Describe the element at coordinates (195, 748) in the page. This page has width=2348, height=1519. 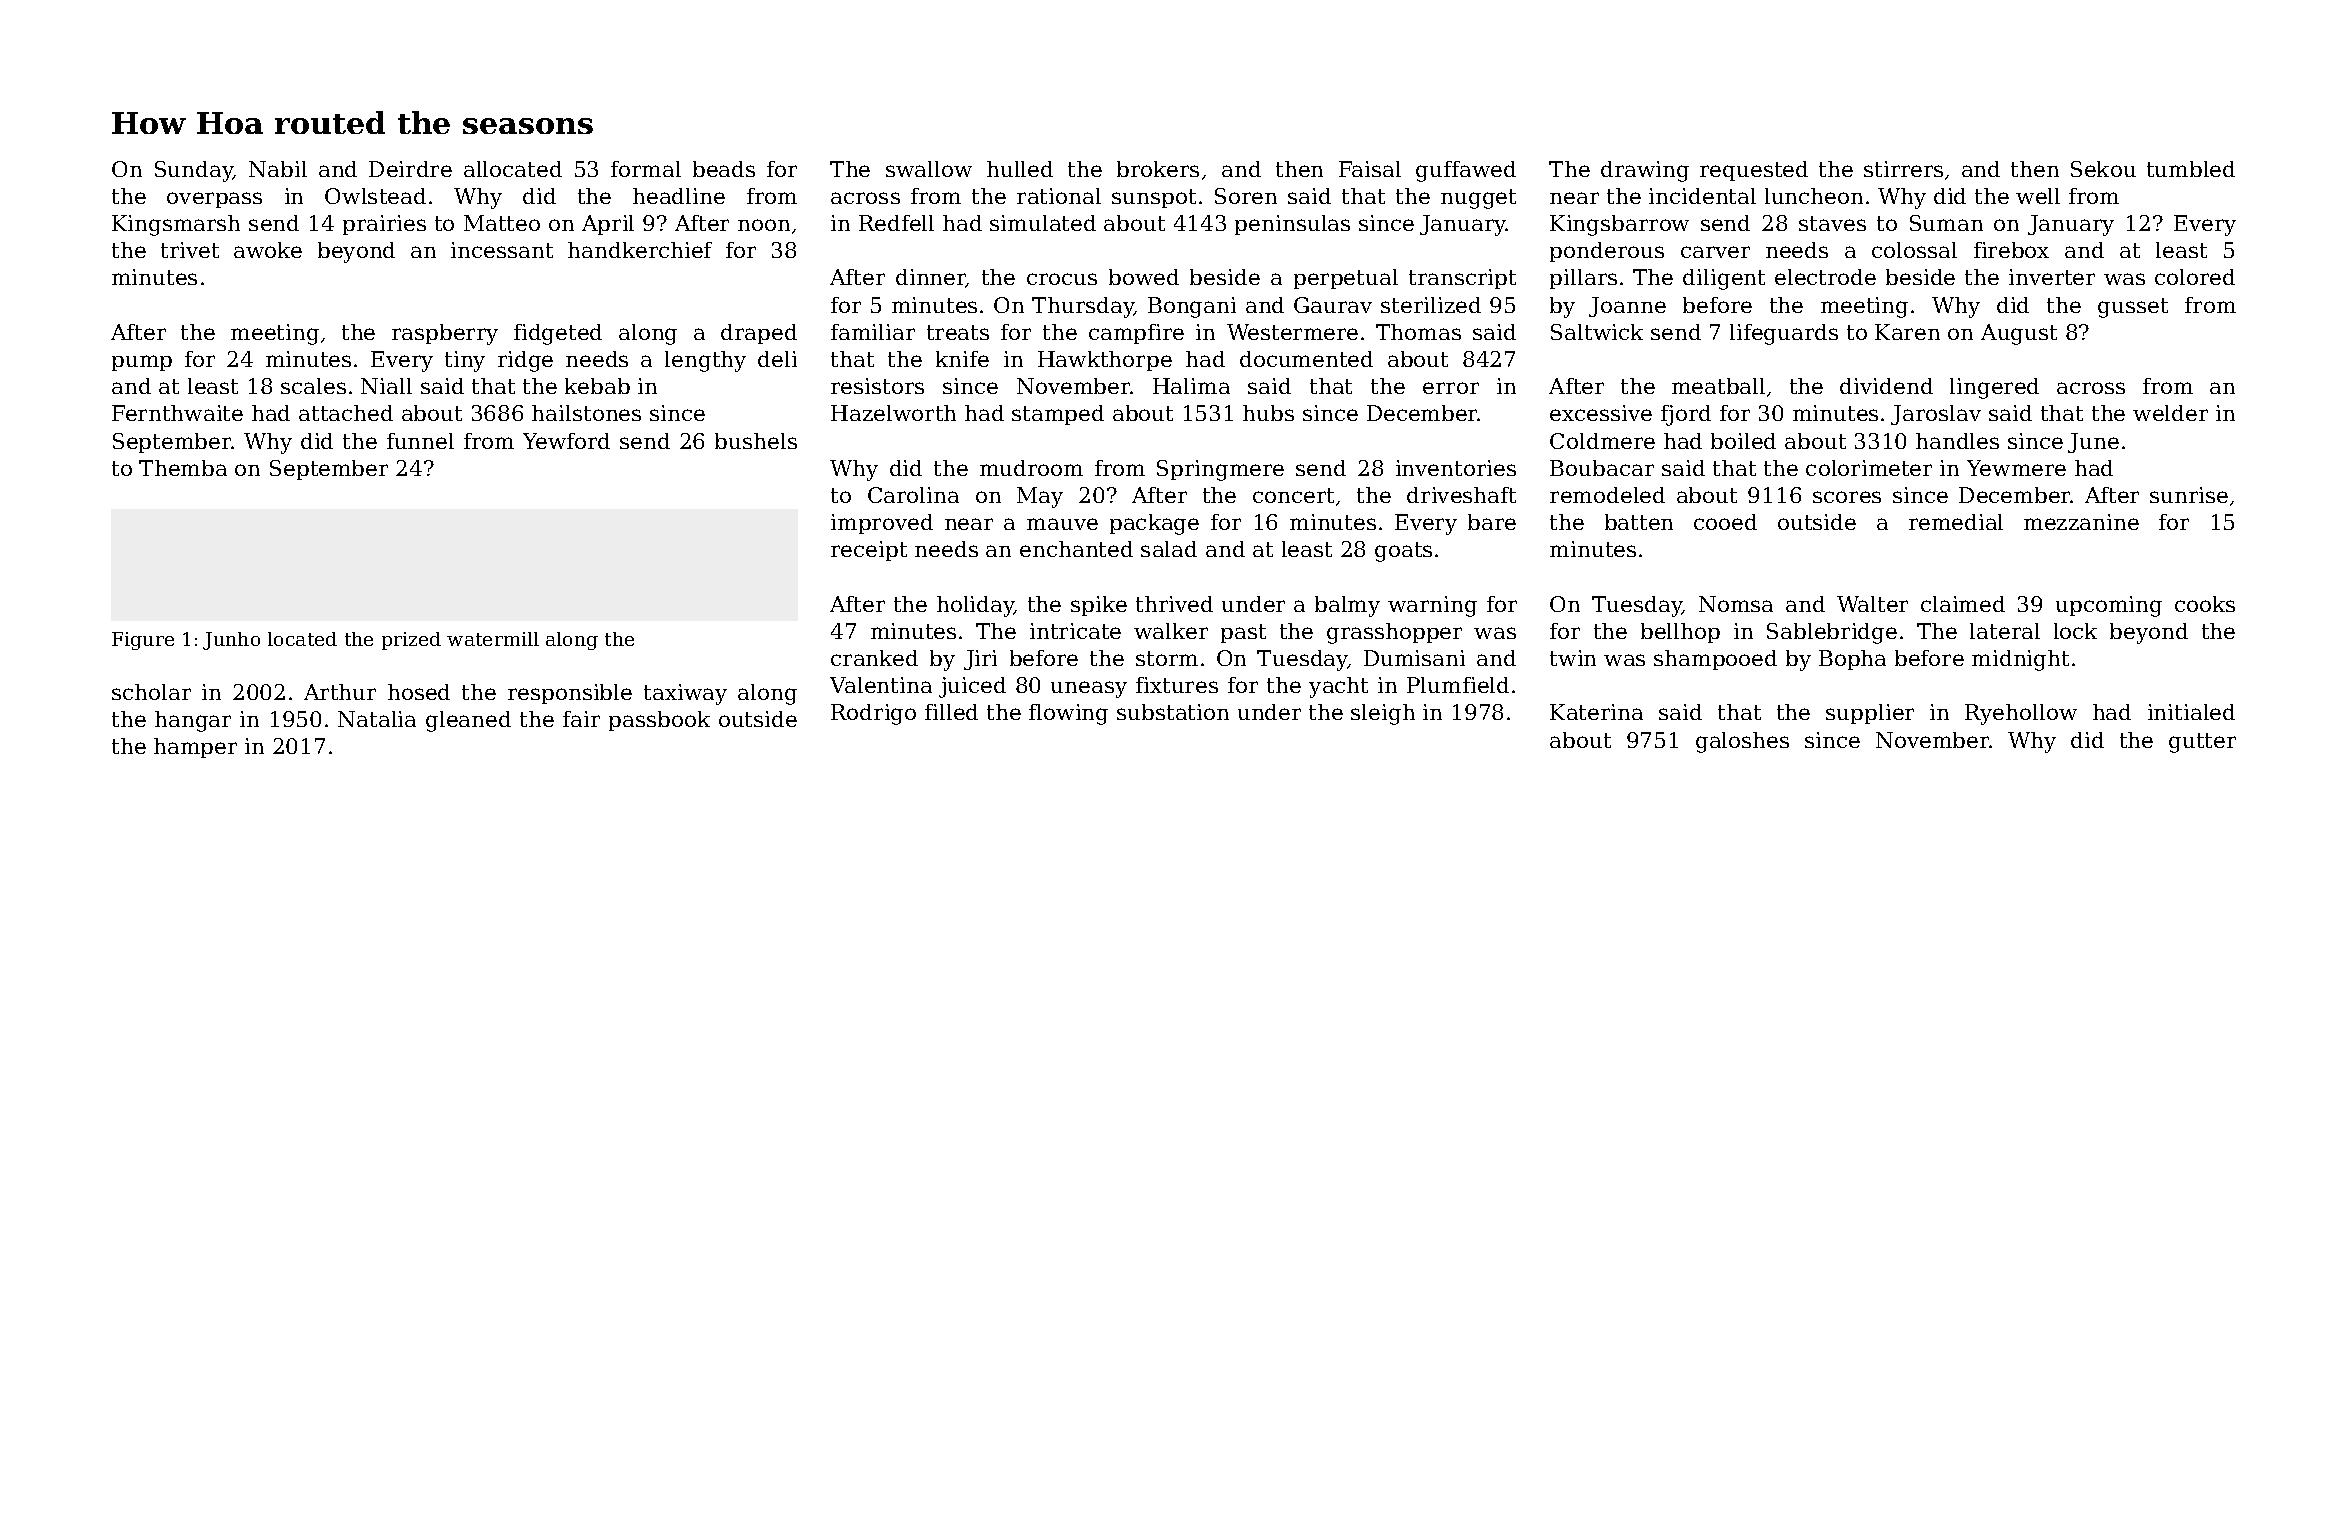
I see `hamper` at that location.
